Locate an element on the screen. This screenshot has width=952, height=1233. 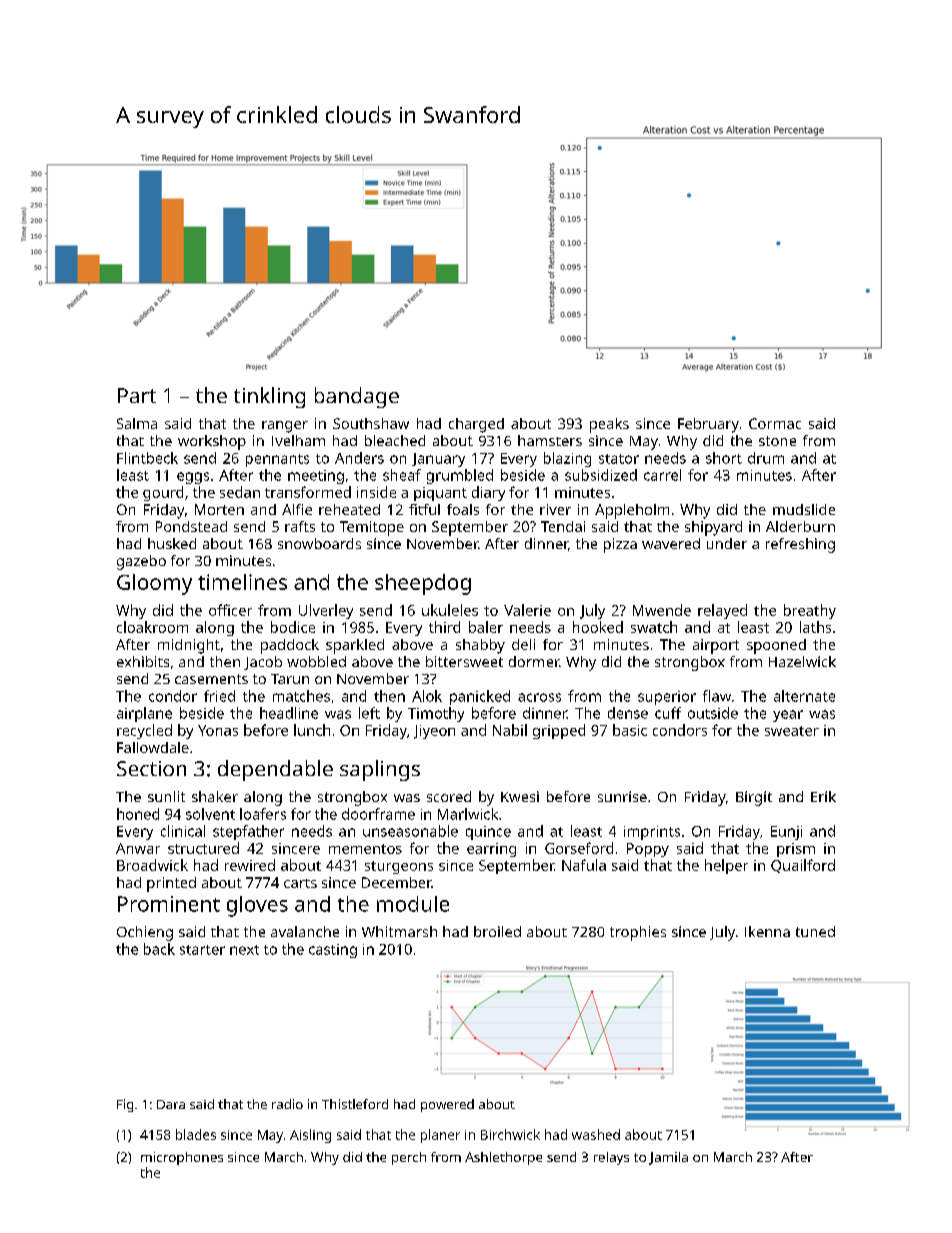
Tendai is located at coordinates (563, 526).
